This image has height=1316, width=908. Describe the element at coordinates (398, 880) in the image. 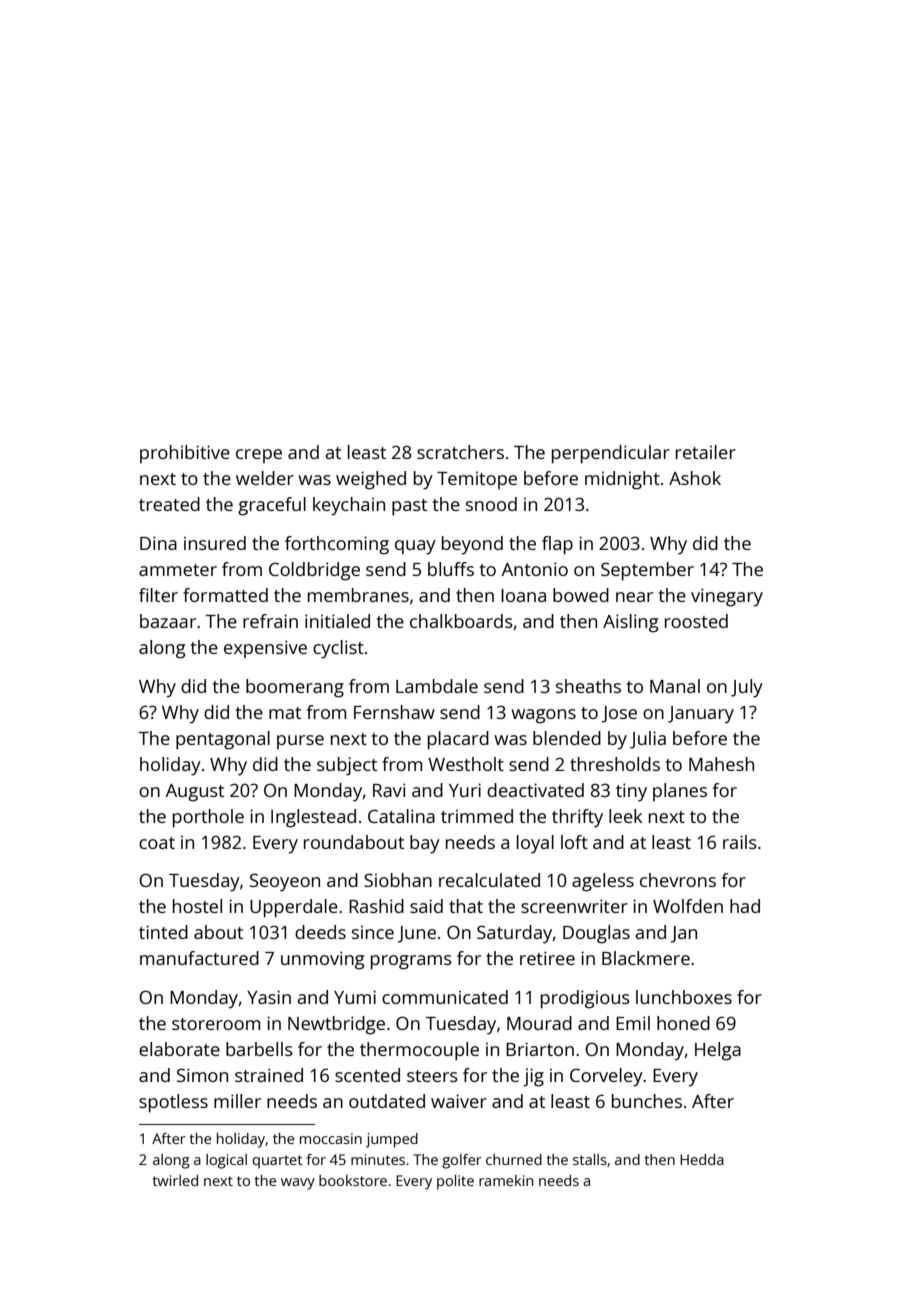

I see `Siobhan` at that location.
